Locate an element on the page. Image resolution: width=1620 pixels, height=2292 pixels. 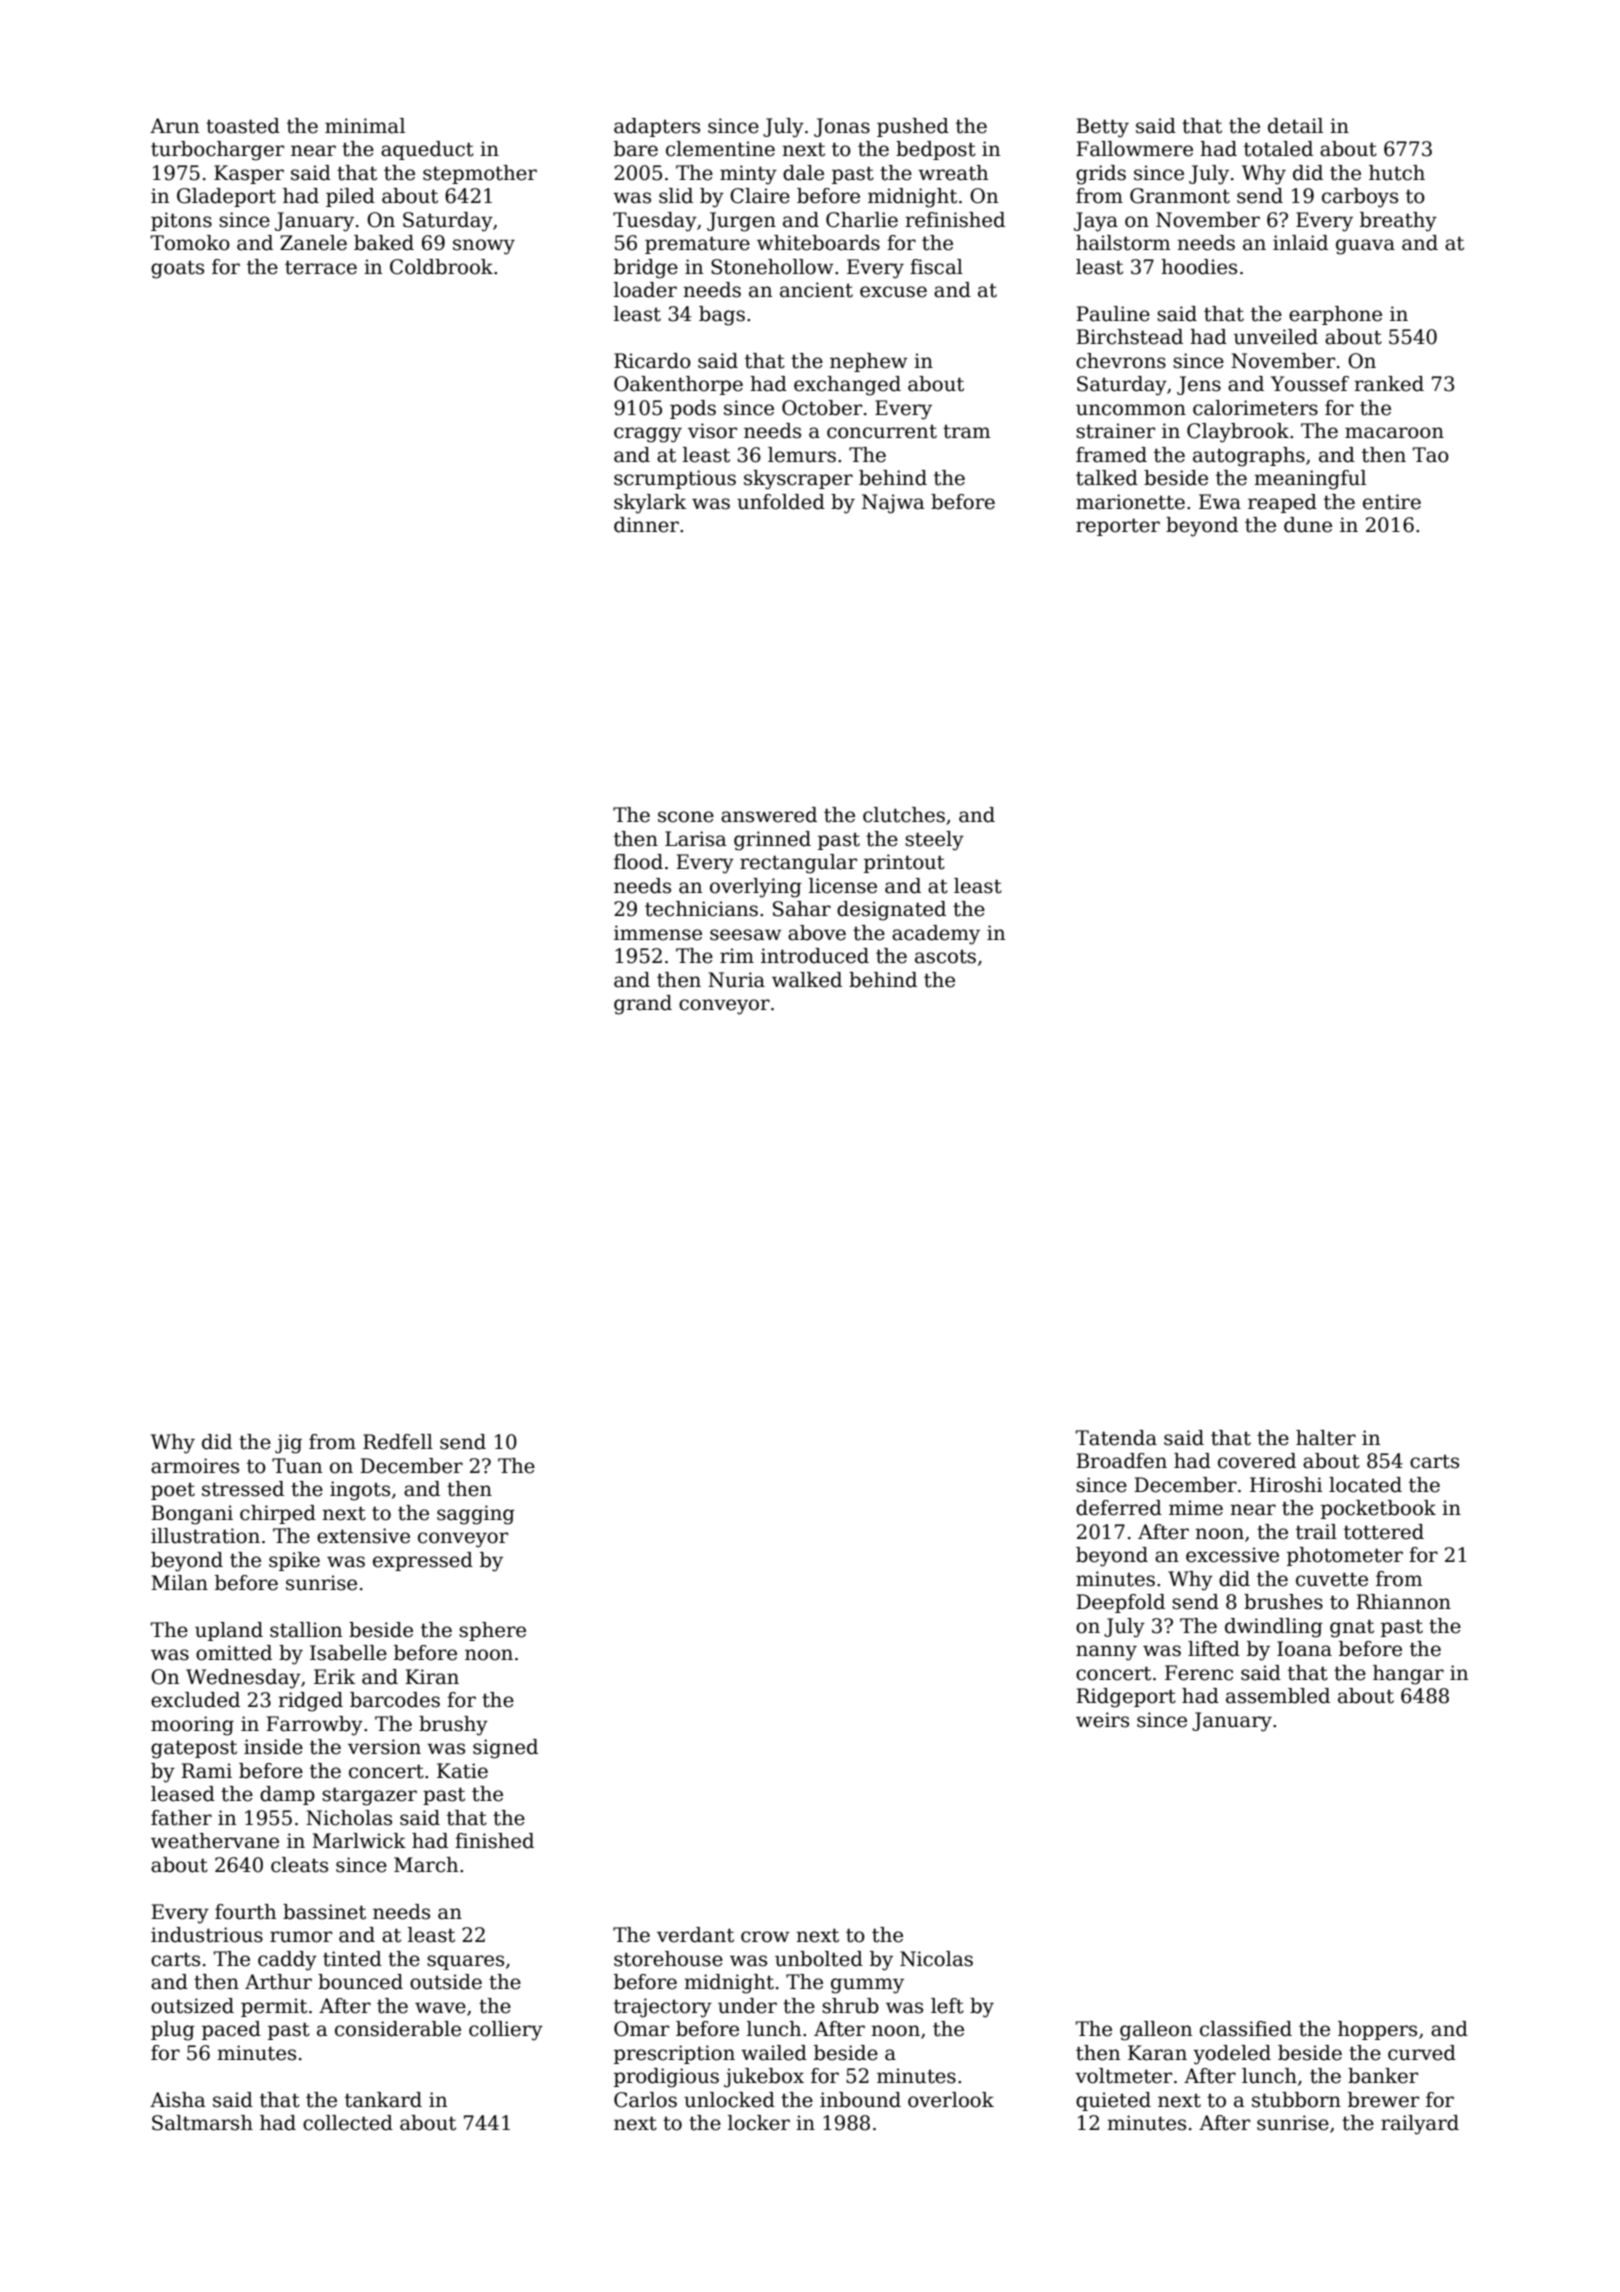
halter is located at coordinates (1326, 1438).
